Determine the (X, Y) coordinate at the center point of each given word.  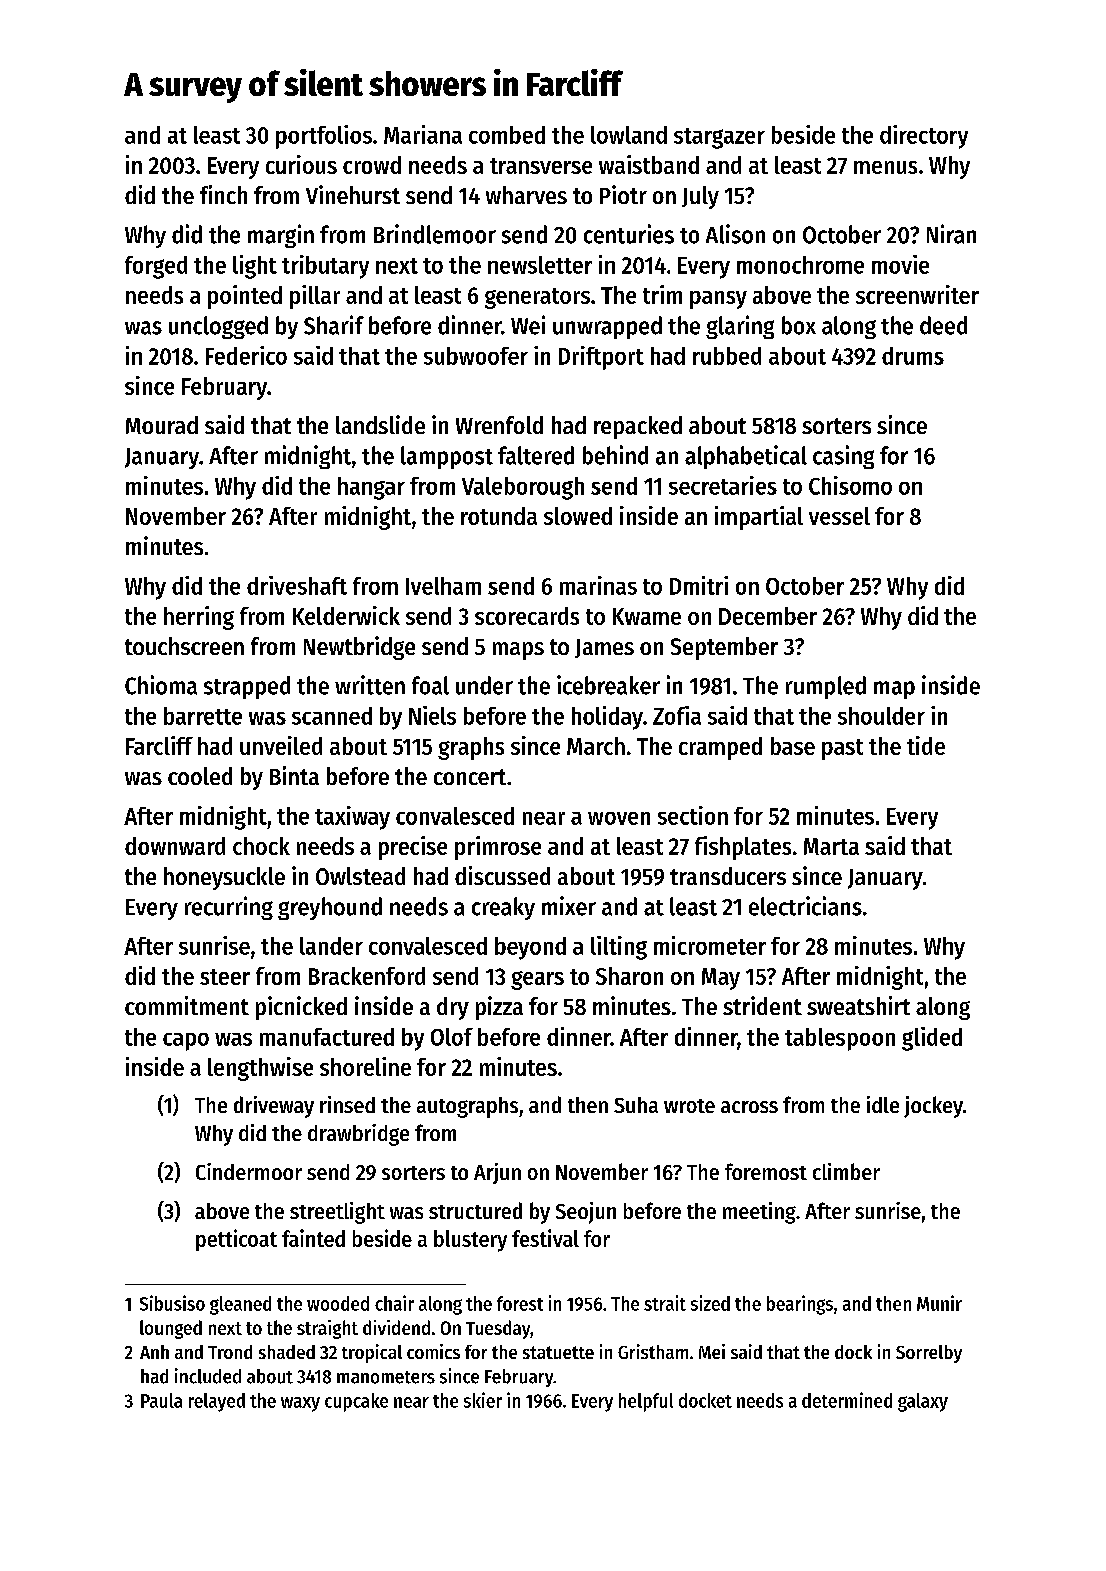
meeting (759, 1213)
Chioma (161, 685)
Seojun (586, 1213)
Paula (161, 1400)
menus (885, 167)
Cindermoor (249, 1171)
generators (537, 298)
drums (913, 356)
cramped (720, 748)
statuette (558, 1352)
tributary (325, 267)
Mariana (423, 134)
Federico (246, 355)
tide (926, 745)
